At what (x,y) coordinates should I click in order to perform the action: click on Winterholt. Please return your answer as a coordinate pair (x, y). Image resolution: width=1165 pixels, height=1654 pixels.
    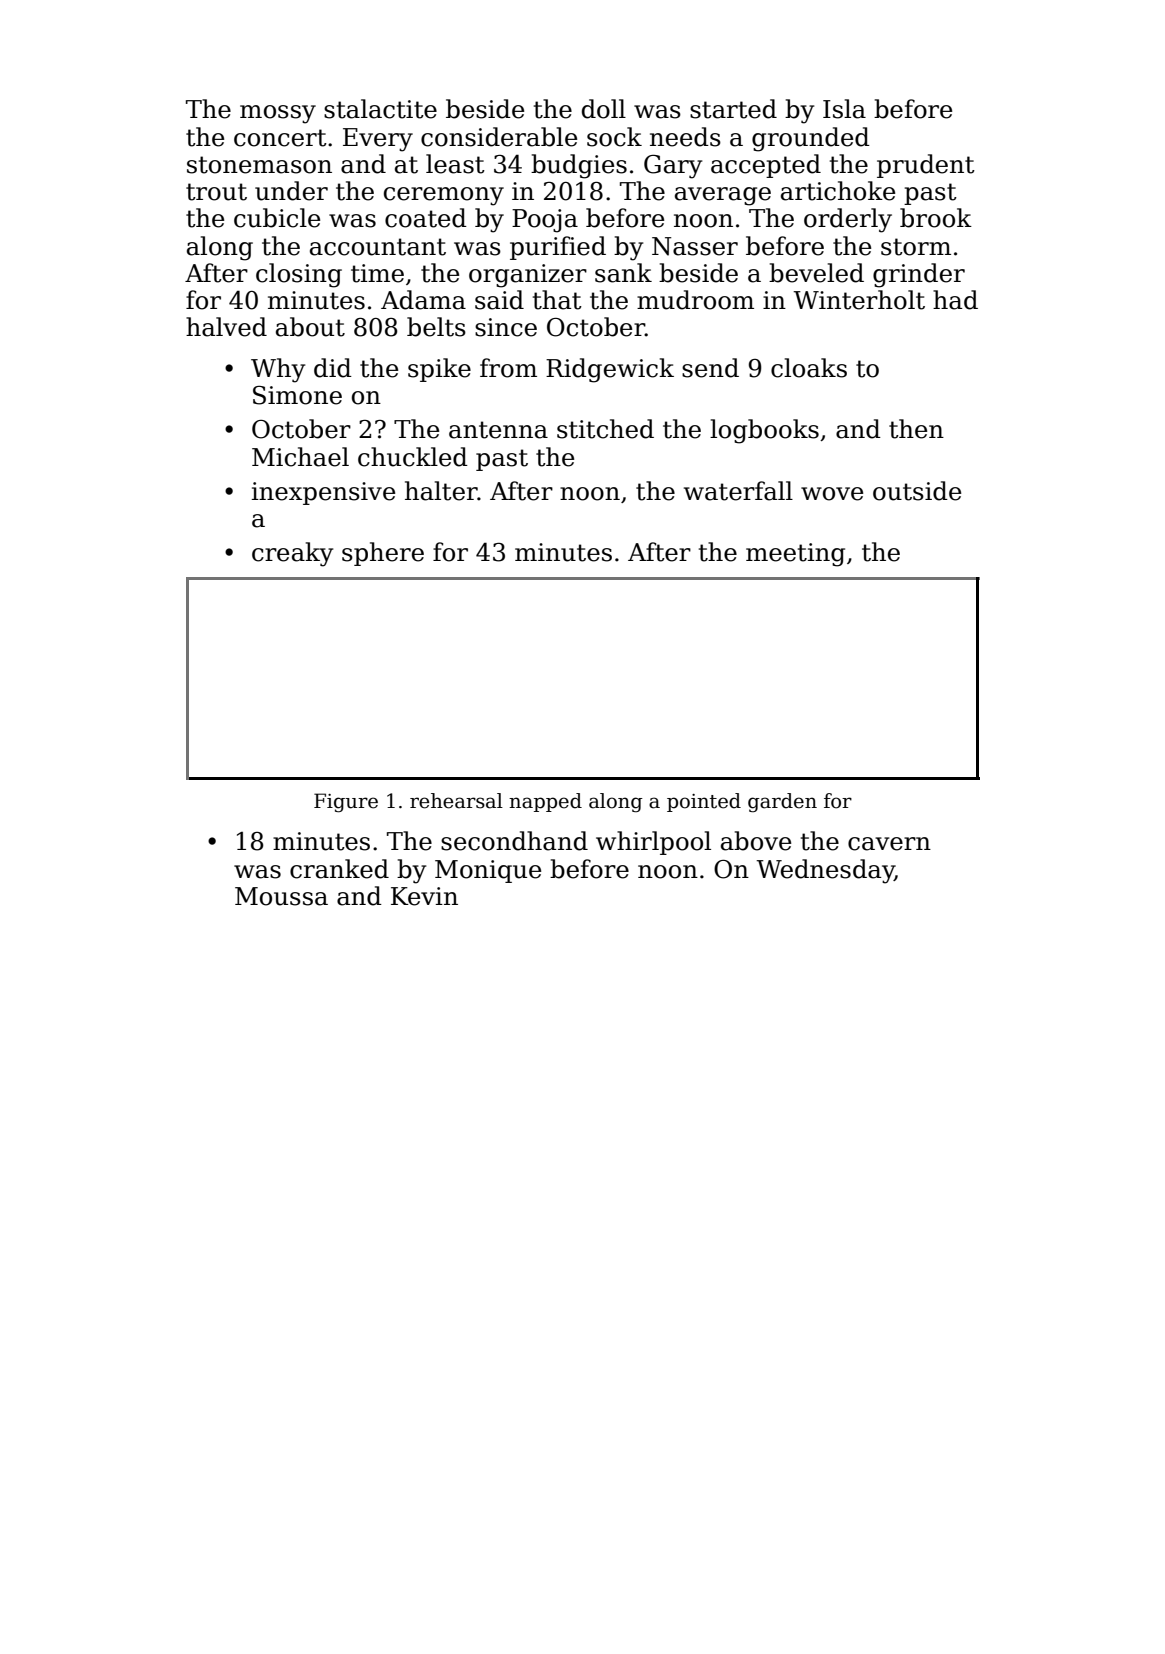
    Looking at the image, I should click on (859, 300).
